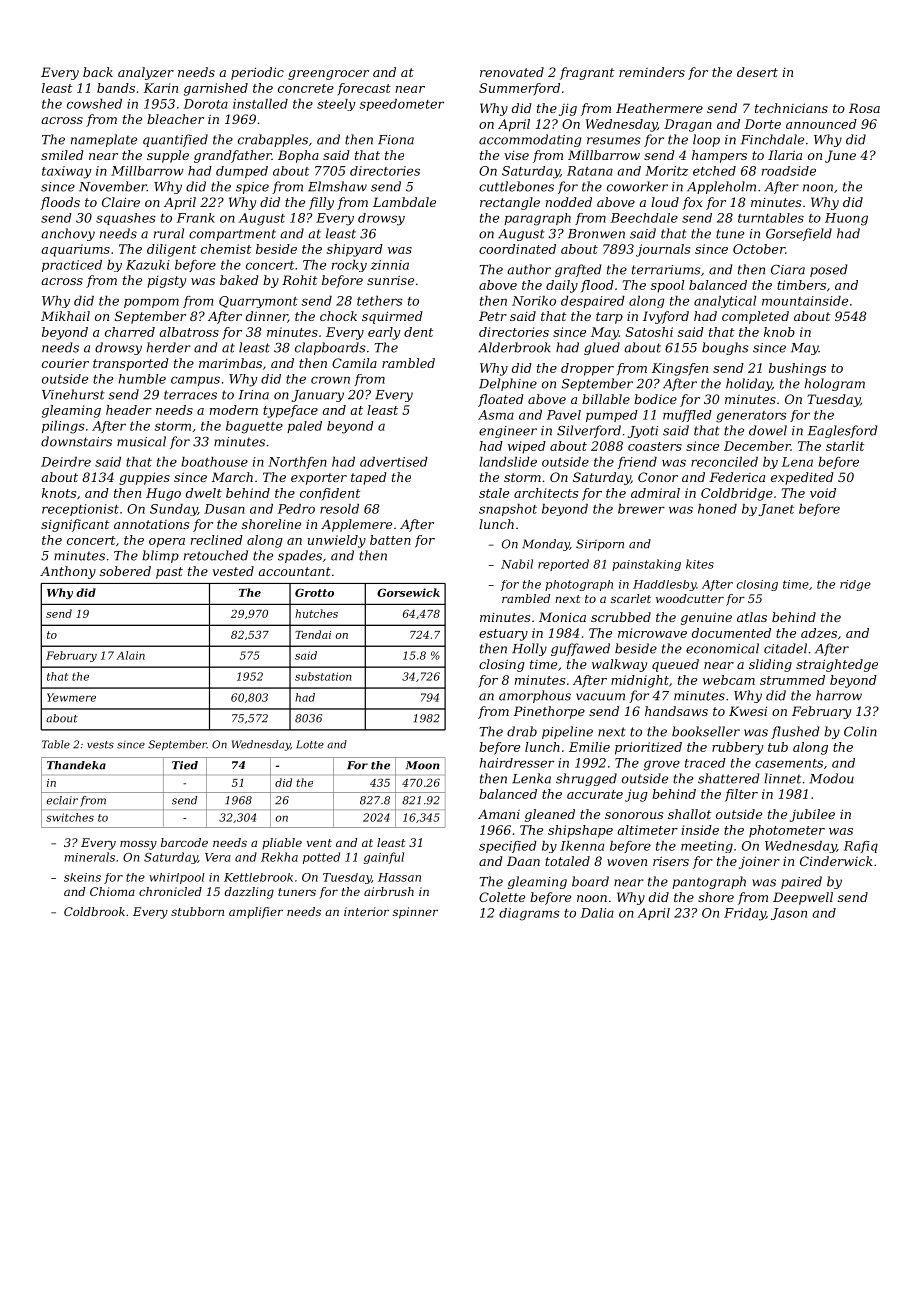 Image resolution: width=924 pixels, height=1308 pixels. I want to click on Appleholm, so click(721, 187).
